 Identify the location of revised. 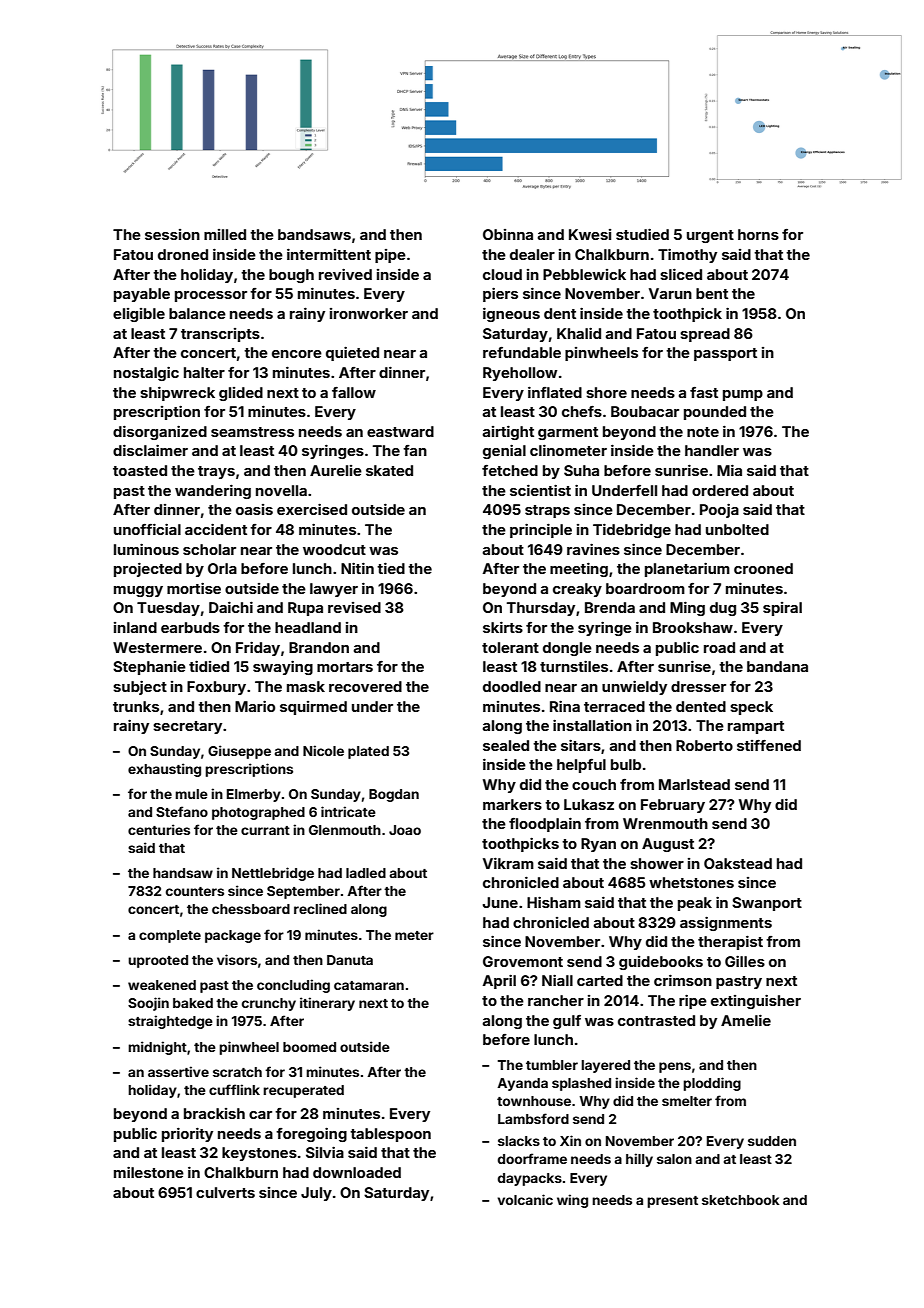
(354, 607).
